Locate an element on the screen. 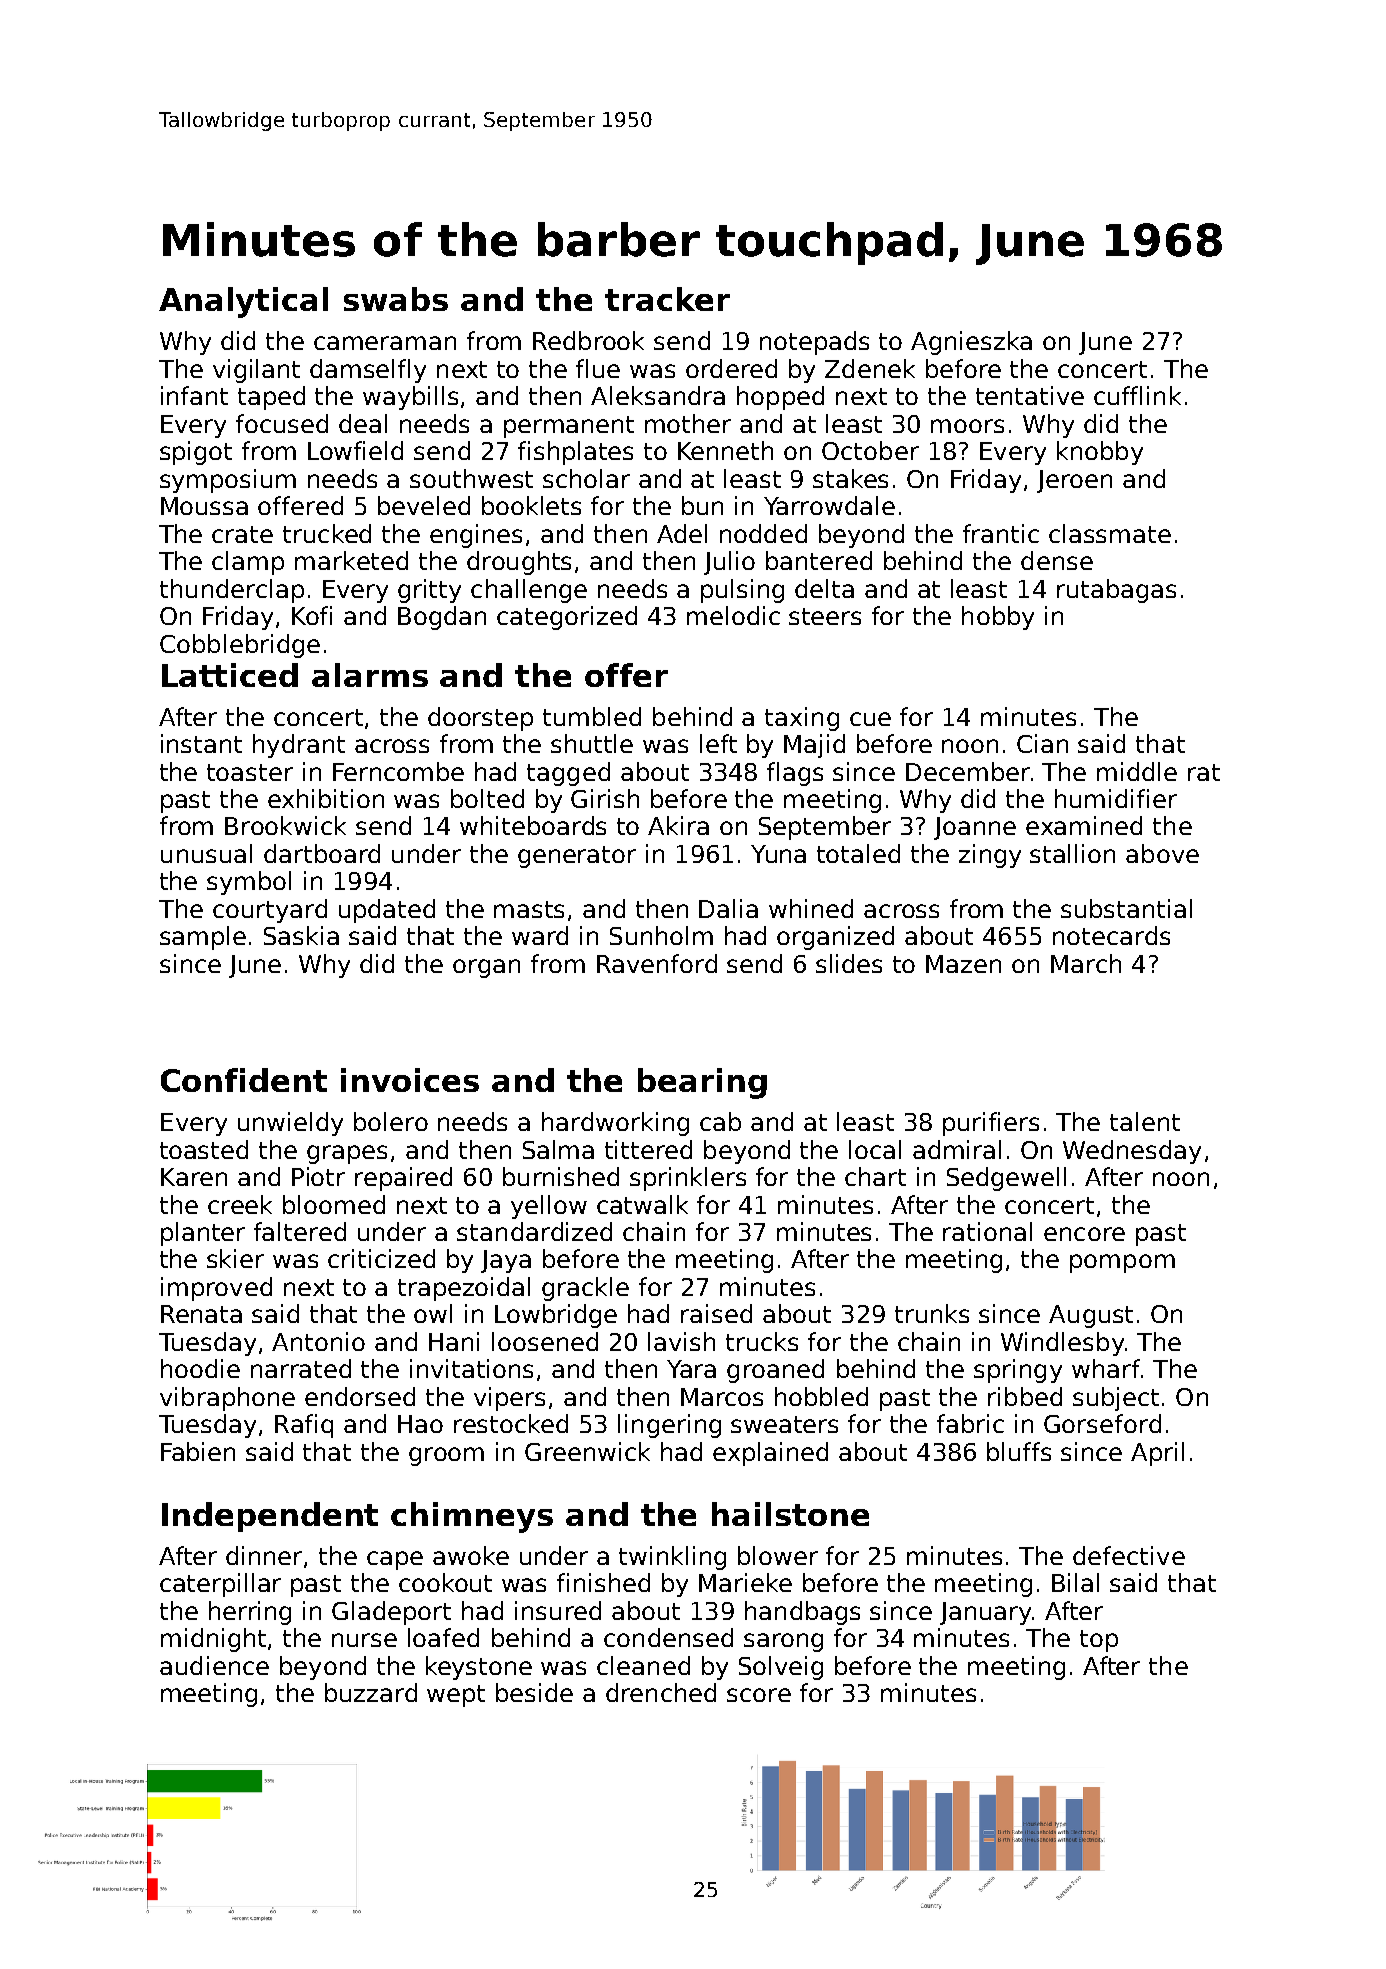 This screenshot has height=1969, width=1386. nurse is located at coordinates (364, 1640).
